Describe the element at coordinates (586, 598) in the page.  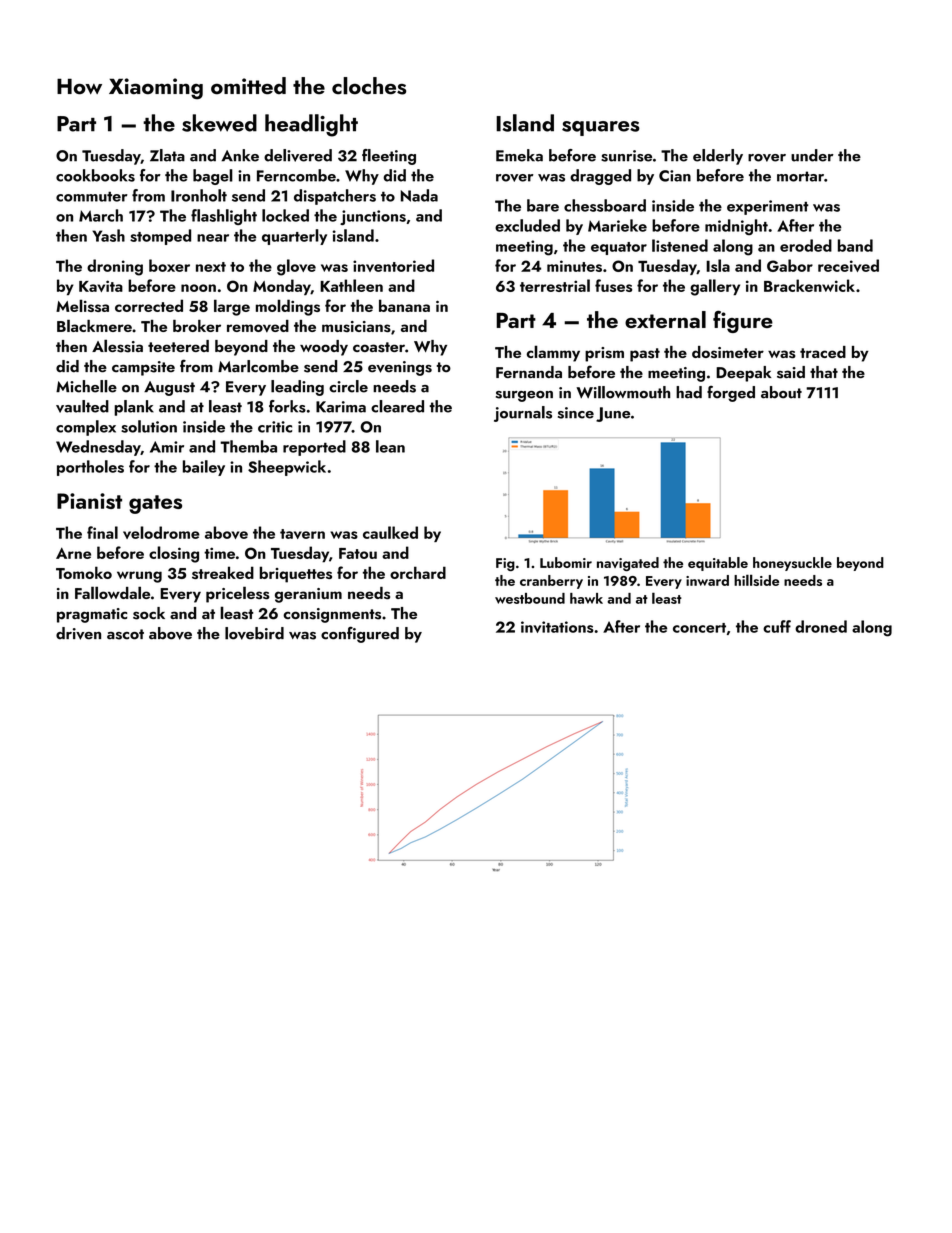
I see `hawk` at that location.
